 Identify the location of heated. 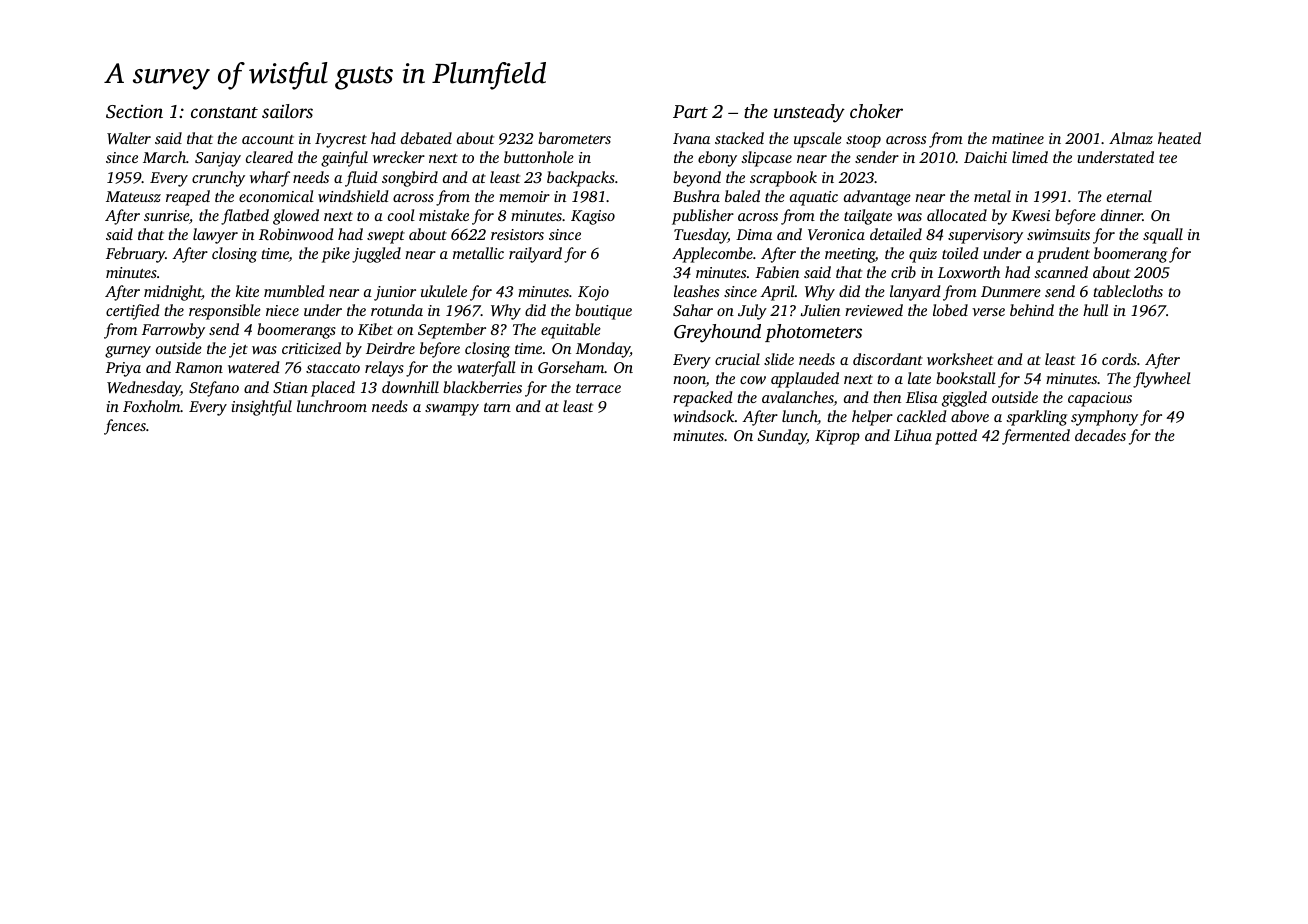
(1179, 138).
